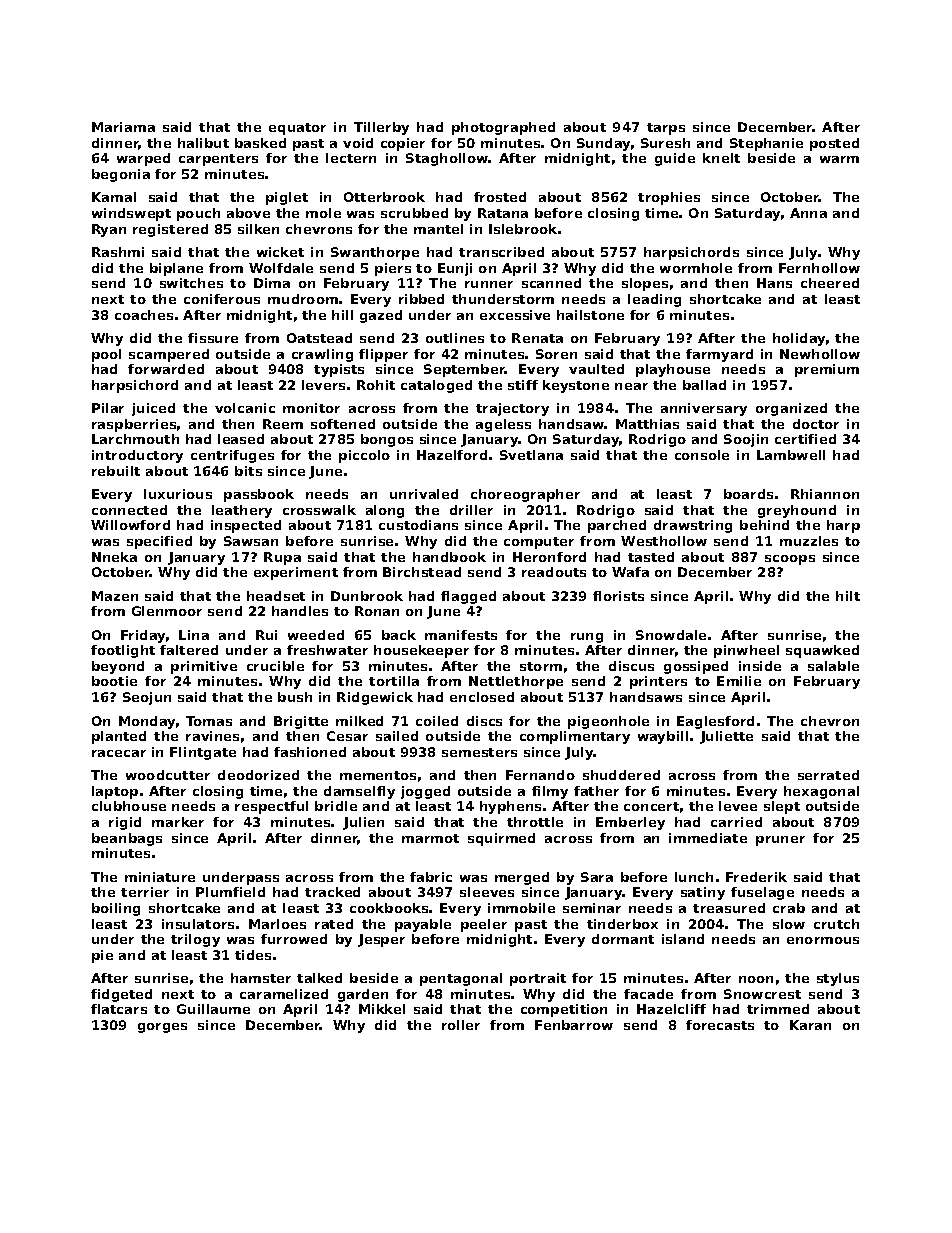 The width and height of the screenshot is (952, 1233). I want to click on posted, so click(834, 144).
